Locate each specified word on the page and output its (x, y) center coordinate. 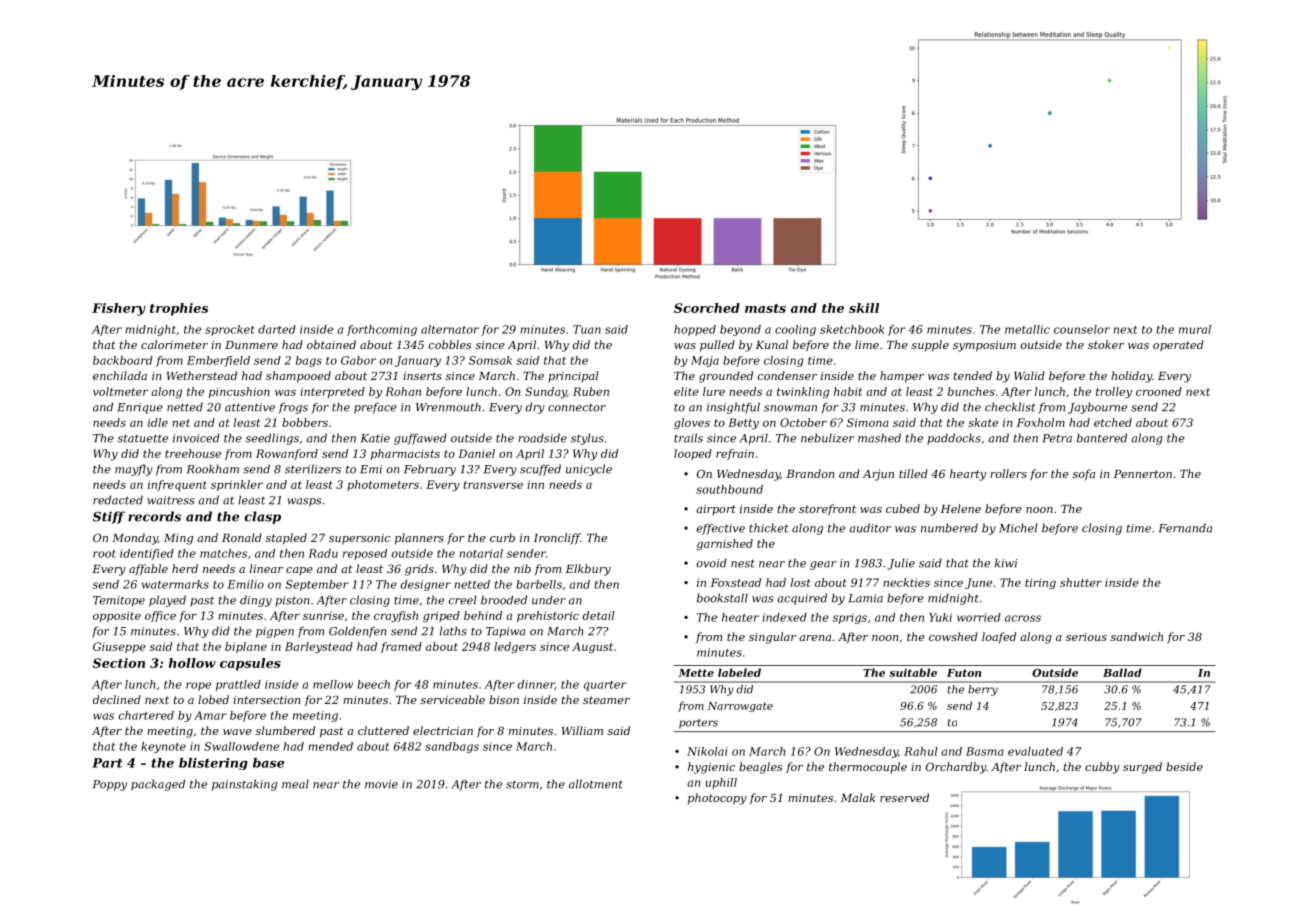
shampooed (298, 377)
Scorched (707, 308)
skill (864, 308)
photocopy (717, 799)
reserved (904, 797)
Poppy (110, 785)
